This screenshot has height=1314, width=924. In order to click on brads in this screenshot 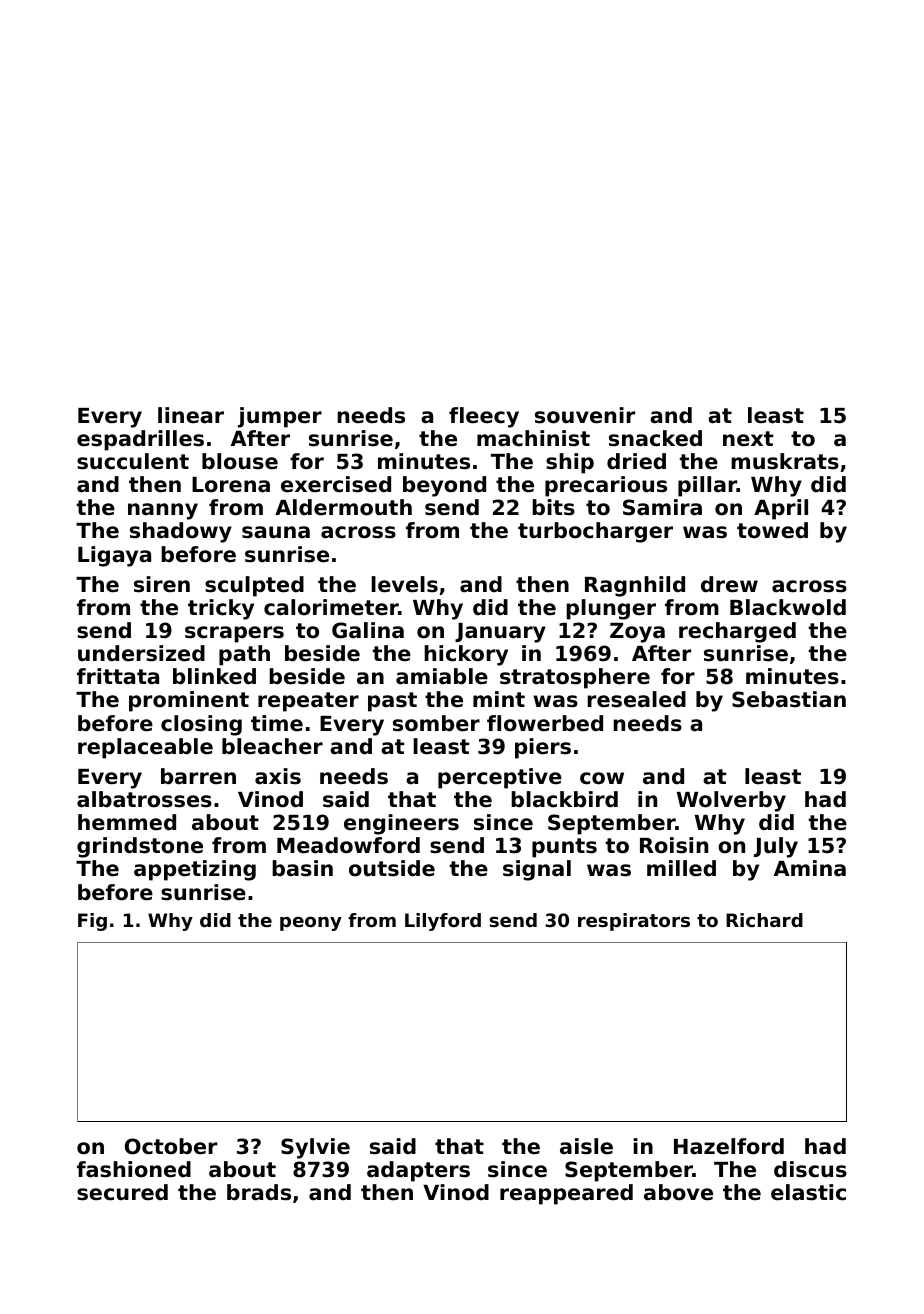, I will do `click(259, 1192)`.
